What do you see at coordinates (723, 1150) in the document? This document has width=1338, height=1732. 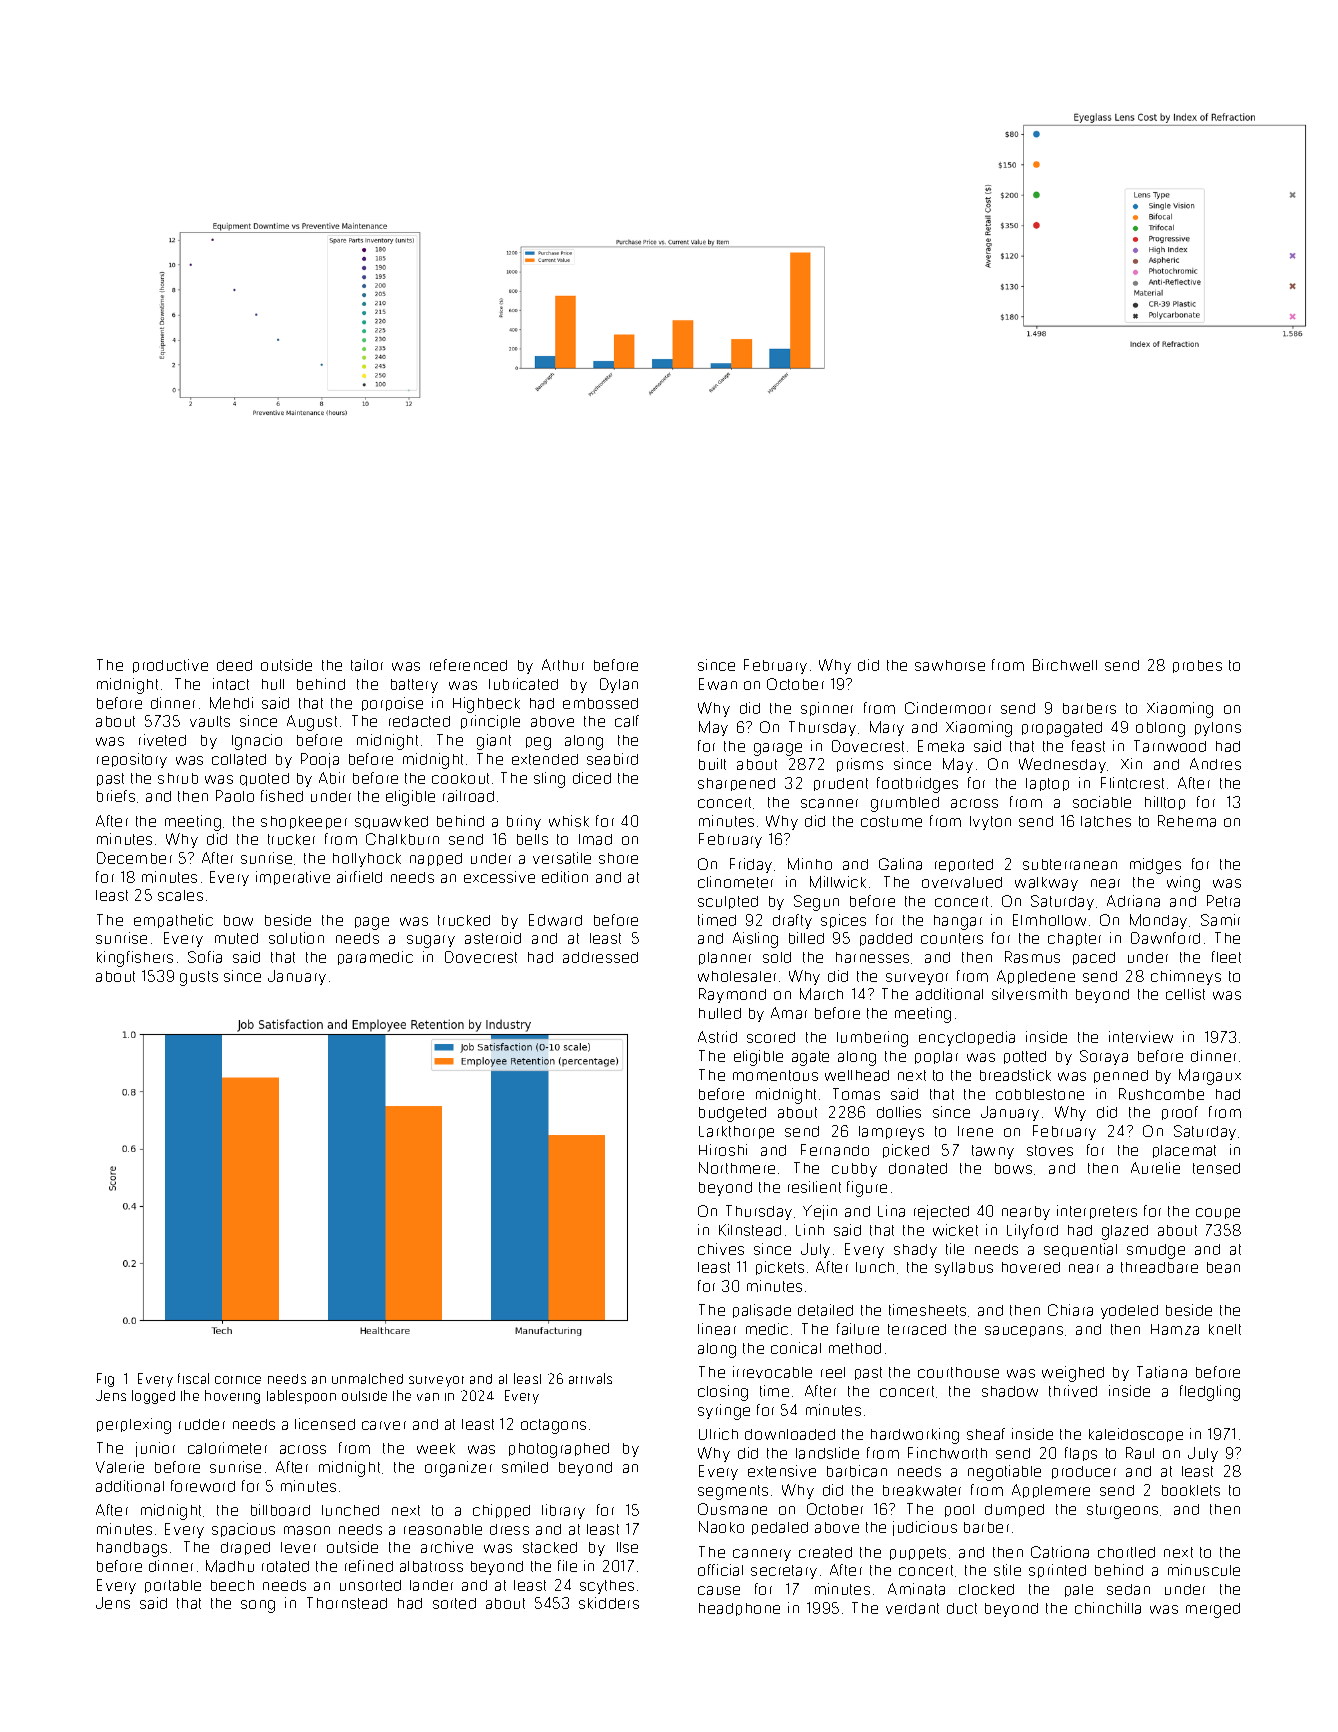 I see `Hiroshi` at bounding box center [723, 1150].
